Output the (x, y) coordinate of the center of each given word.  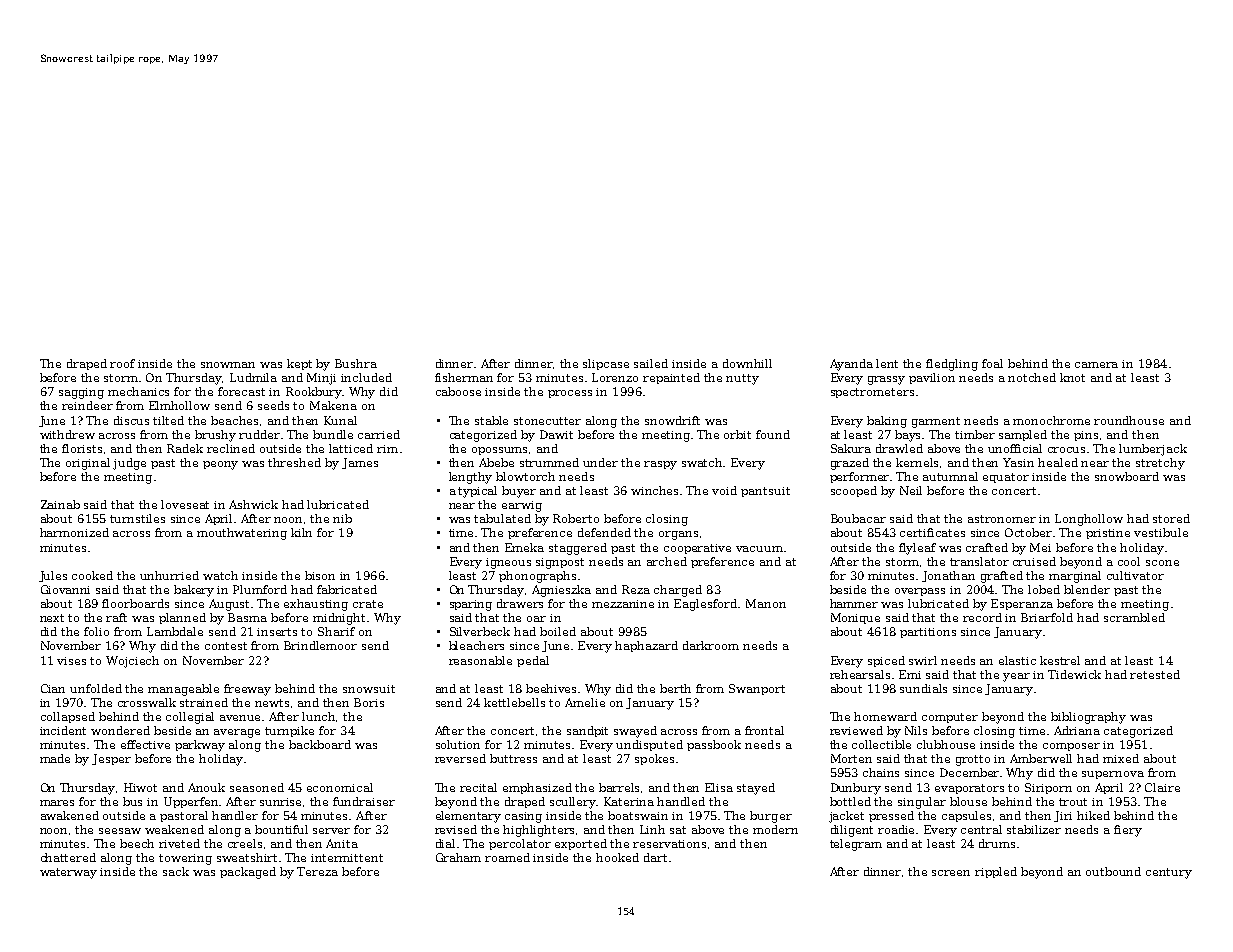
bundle (333, 434)
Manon (766, 603)
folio (96, 631)
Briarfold (1047, 617)
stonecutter (547, 421)
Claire (1162, 787)
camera (1096, 365)
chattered (68, 857)
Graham (458, 857)
